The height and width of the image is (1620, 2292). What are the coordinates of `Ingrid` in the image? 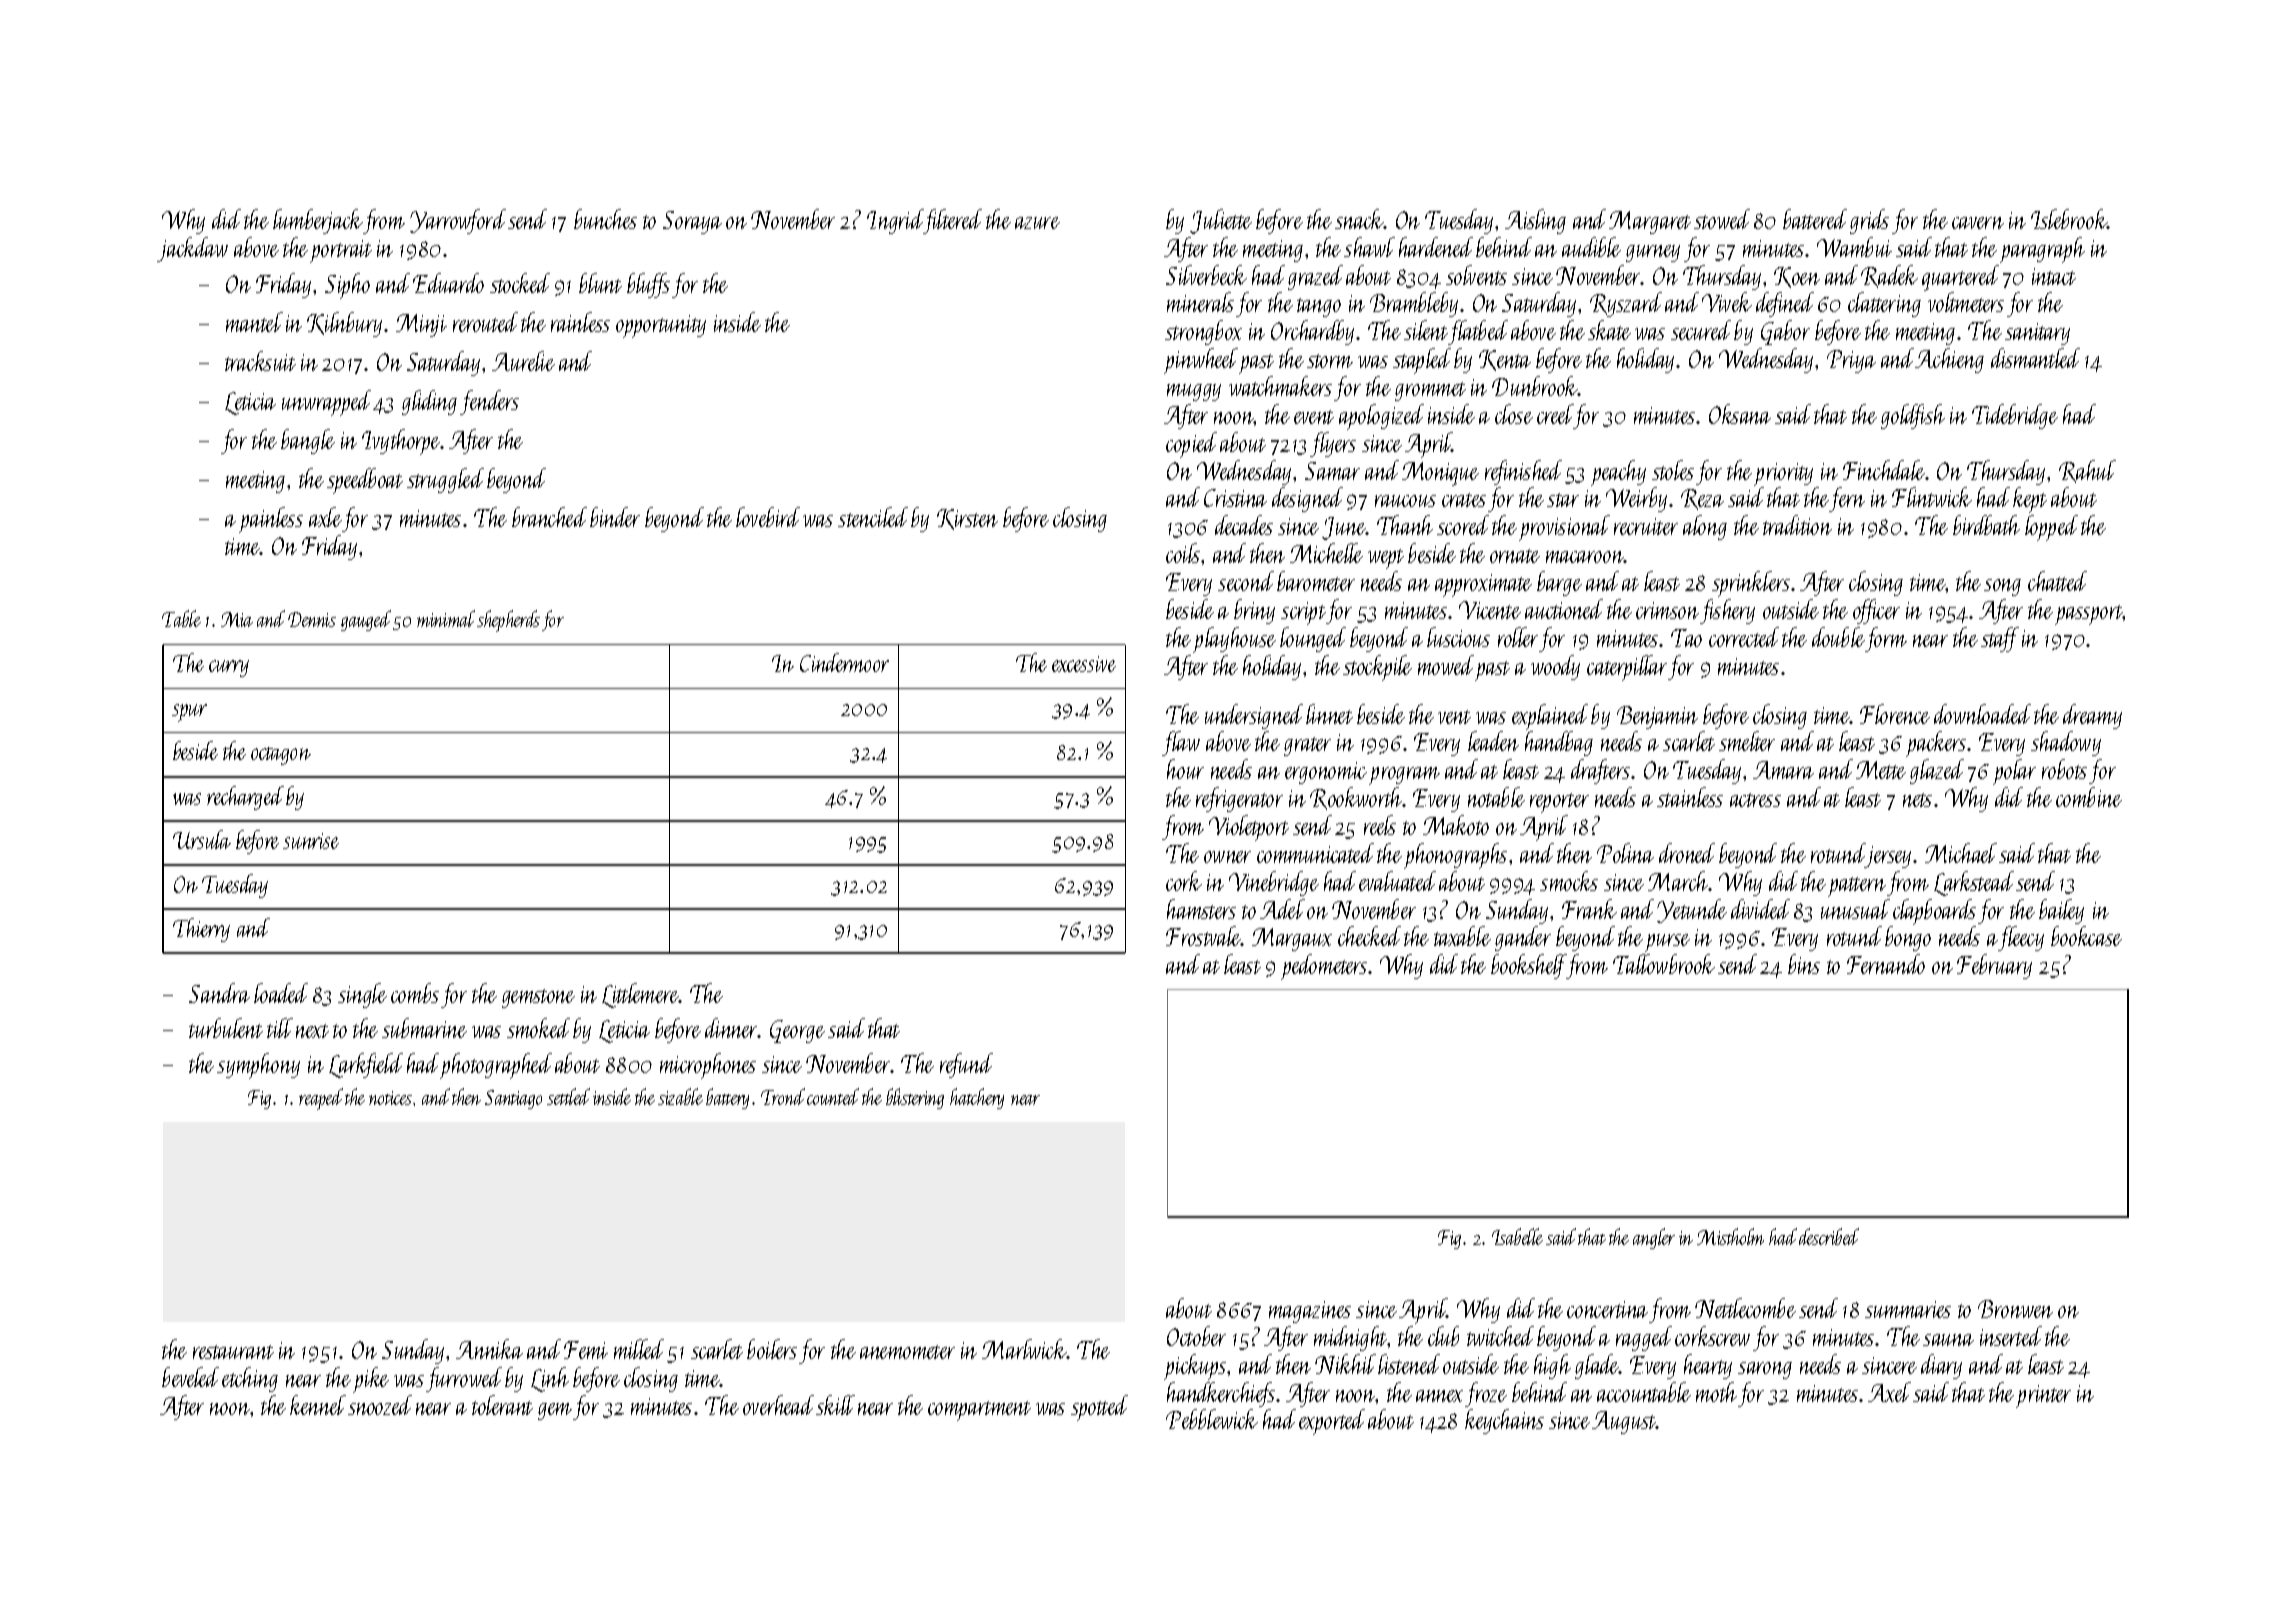 It's located at (895, 221).
